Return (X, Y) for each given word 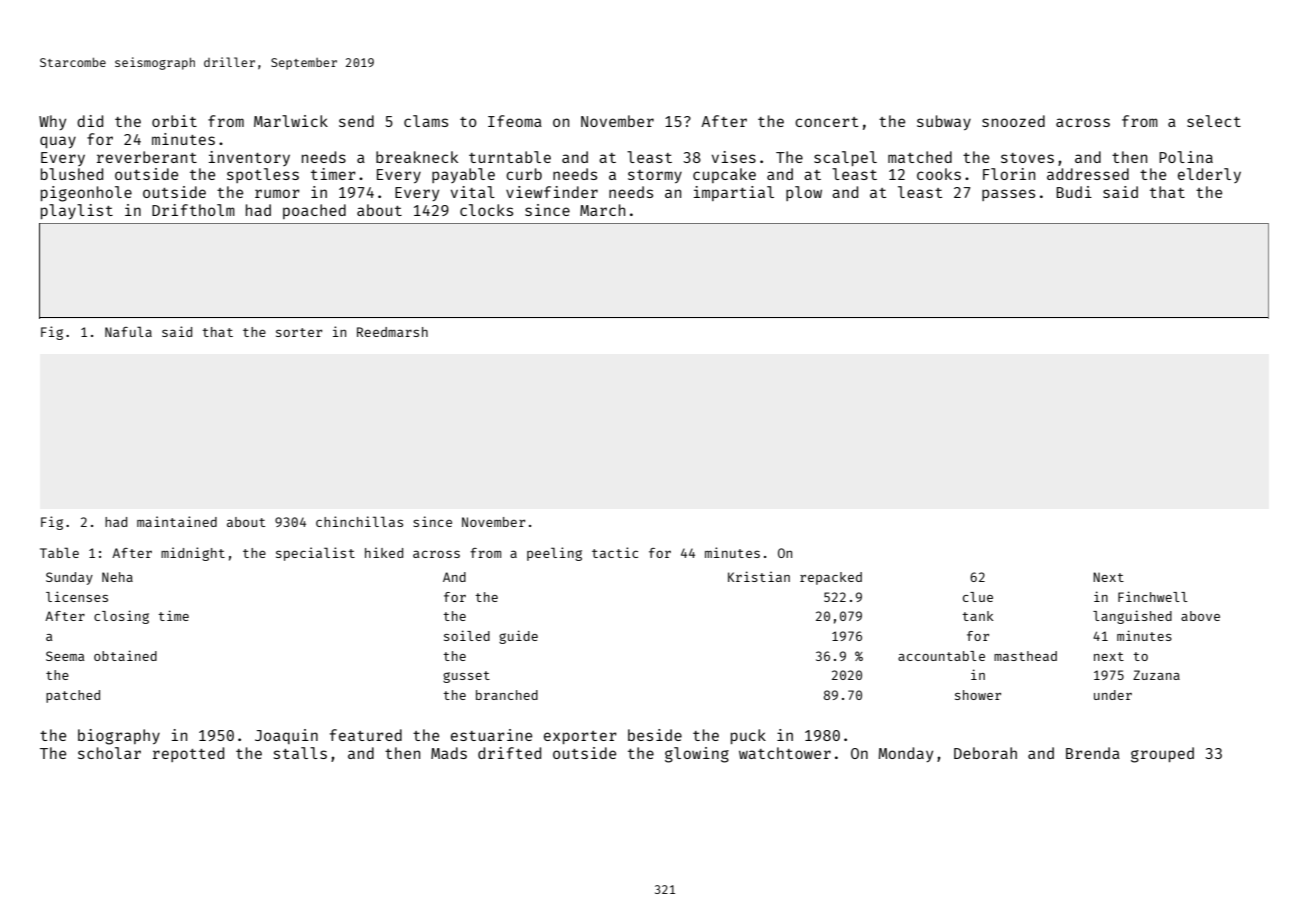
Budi (1074, 192)
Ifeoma (515, 121)
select (1214, 121)
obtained (125, 655)
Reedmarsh (392, 332)
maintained (177, 521)
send (356, 121)
